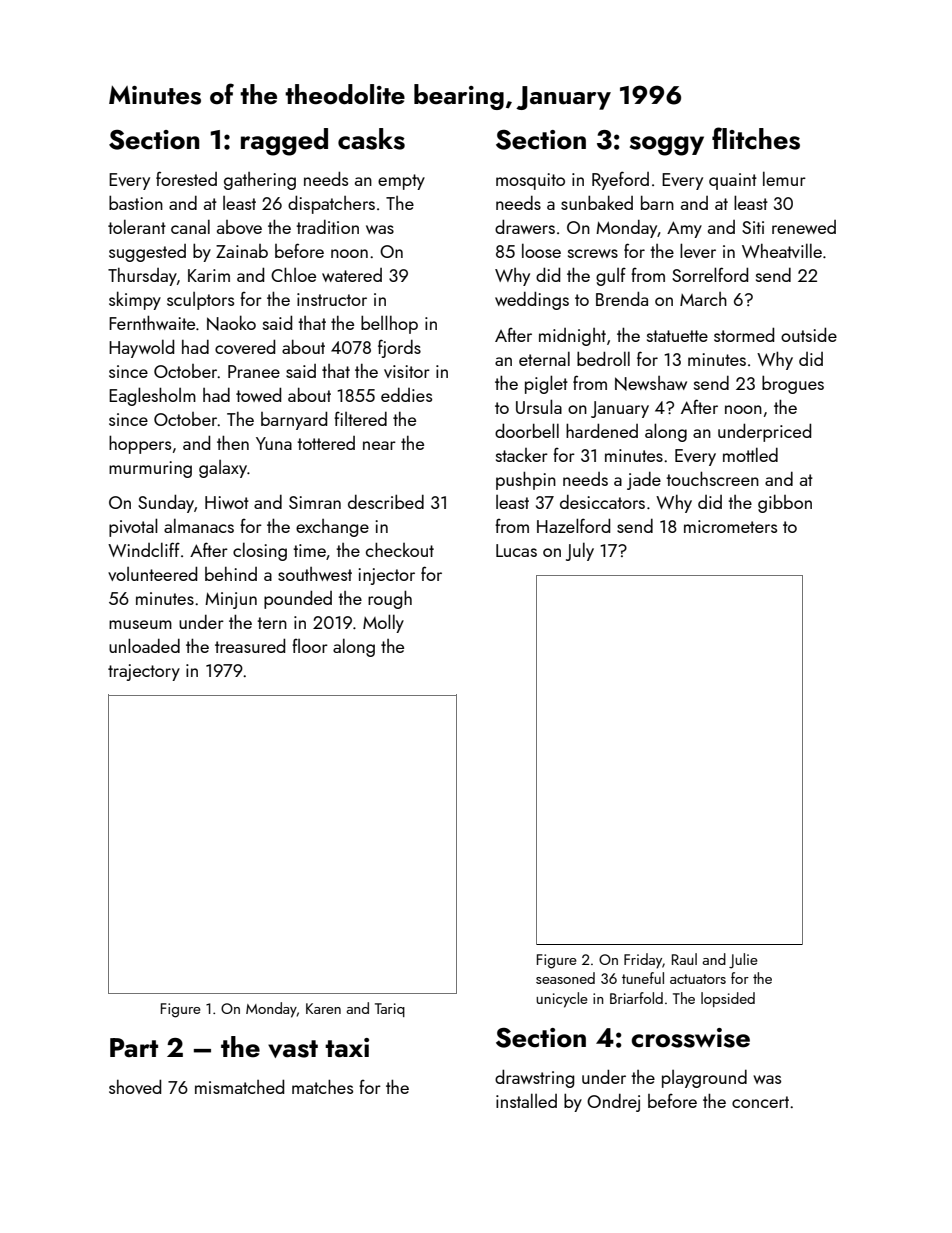 The image size is (952, 1233). I want to click on trajectory, so click(144, 672).
